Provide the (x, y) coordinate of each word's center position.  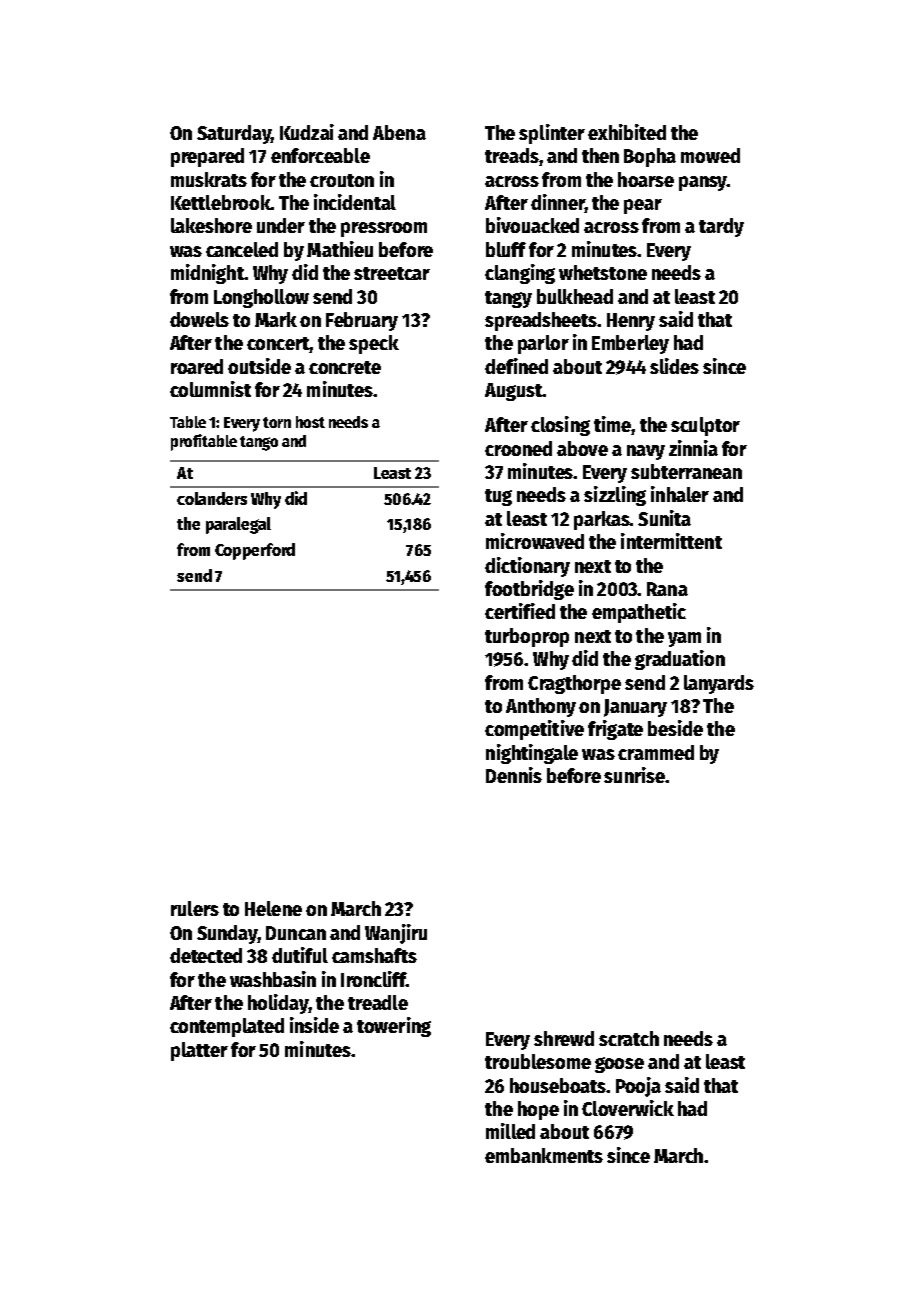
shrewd (564, 1038)
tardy (721, 227)
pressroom (384, 229)
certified (520, 611)
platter (199, 1051)
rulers (195, 908)
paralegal (238, 525)
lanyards (719, 684)
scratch (629, 1038)
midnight (207, 274)
